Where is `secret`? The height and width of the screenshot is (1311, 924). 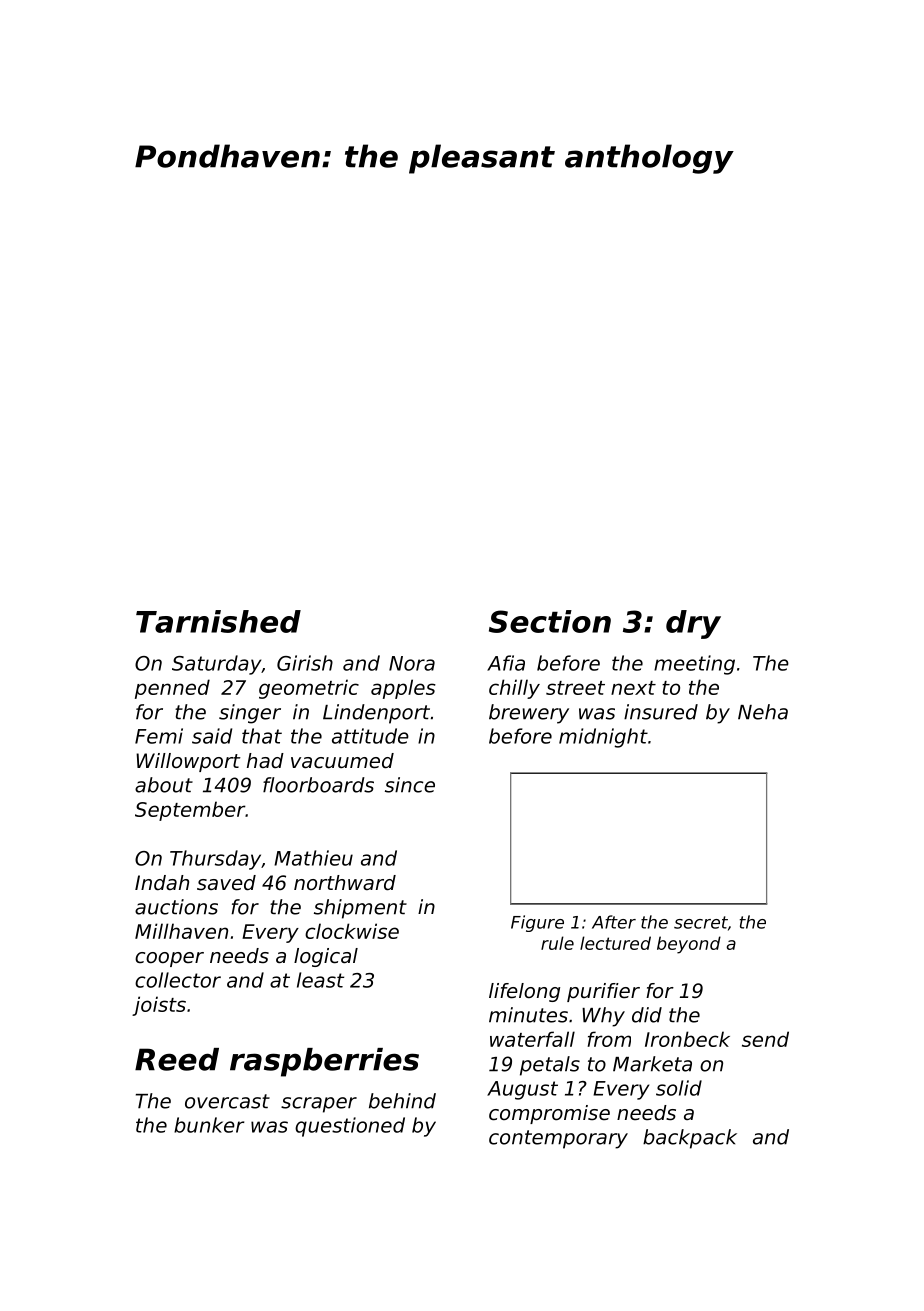 secret is located at coordinates (701, 922).
